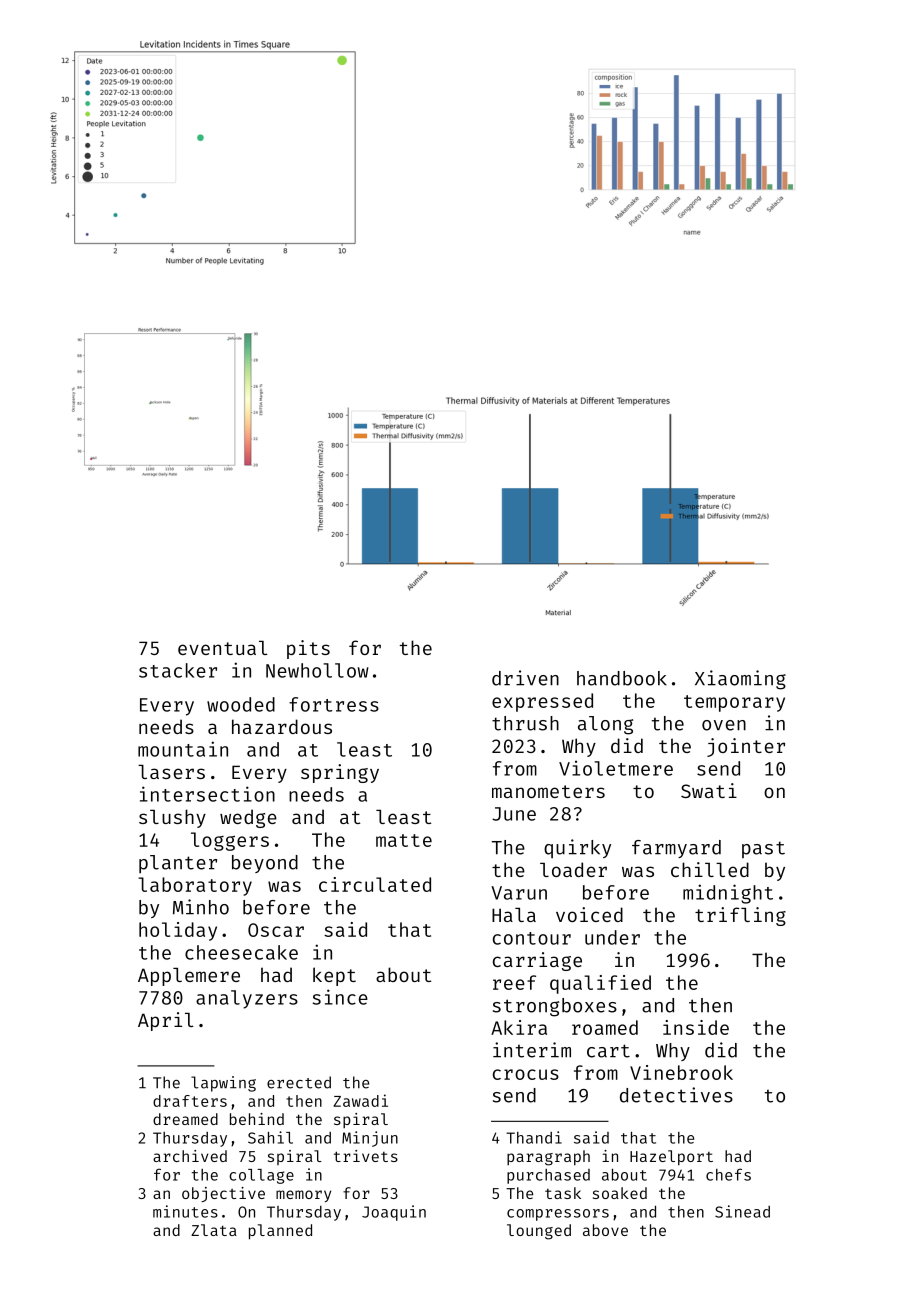  I want to click on oven, so click(724, 725).
